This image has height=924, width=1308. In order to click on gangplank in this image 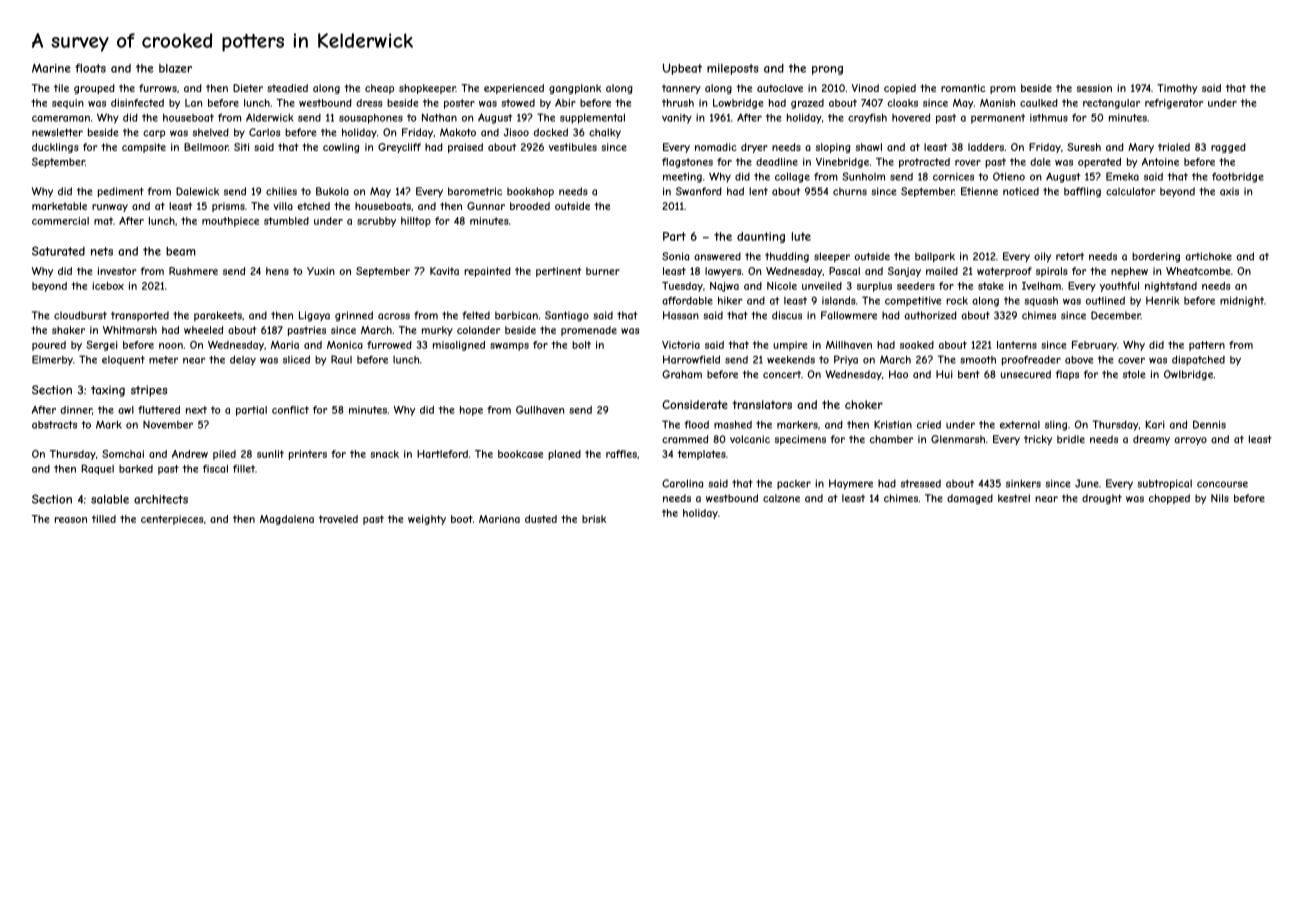, I will do `click(575, 89)`.
